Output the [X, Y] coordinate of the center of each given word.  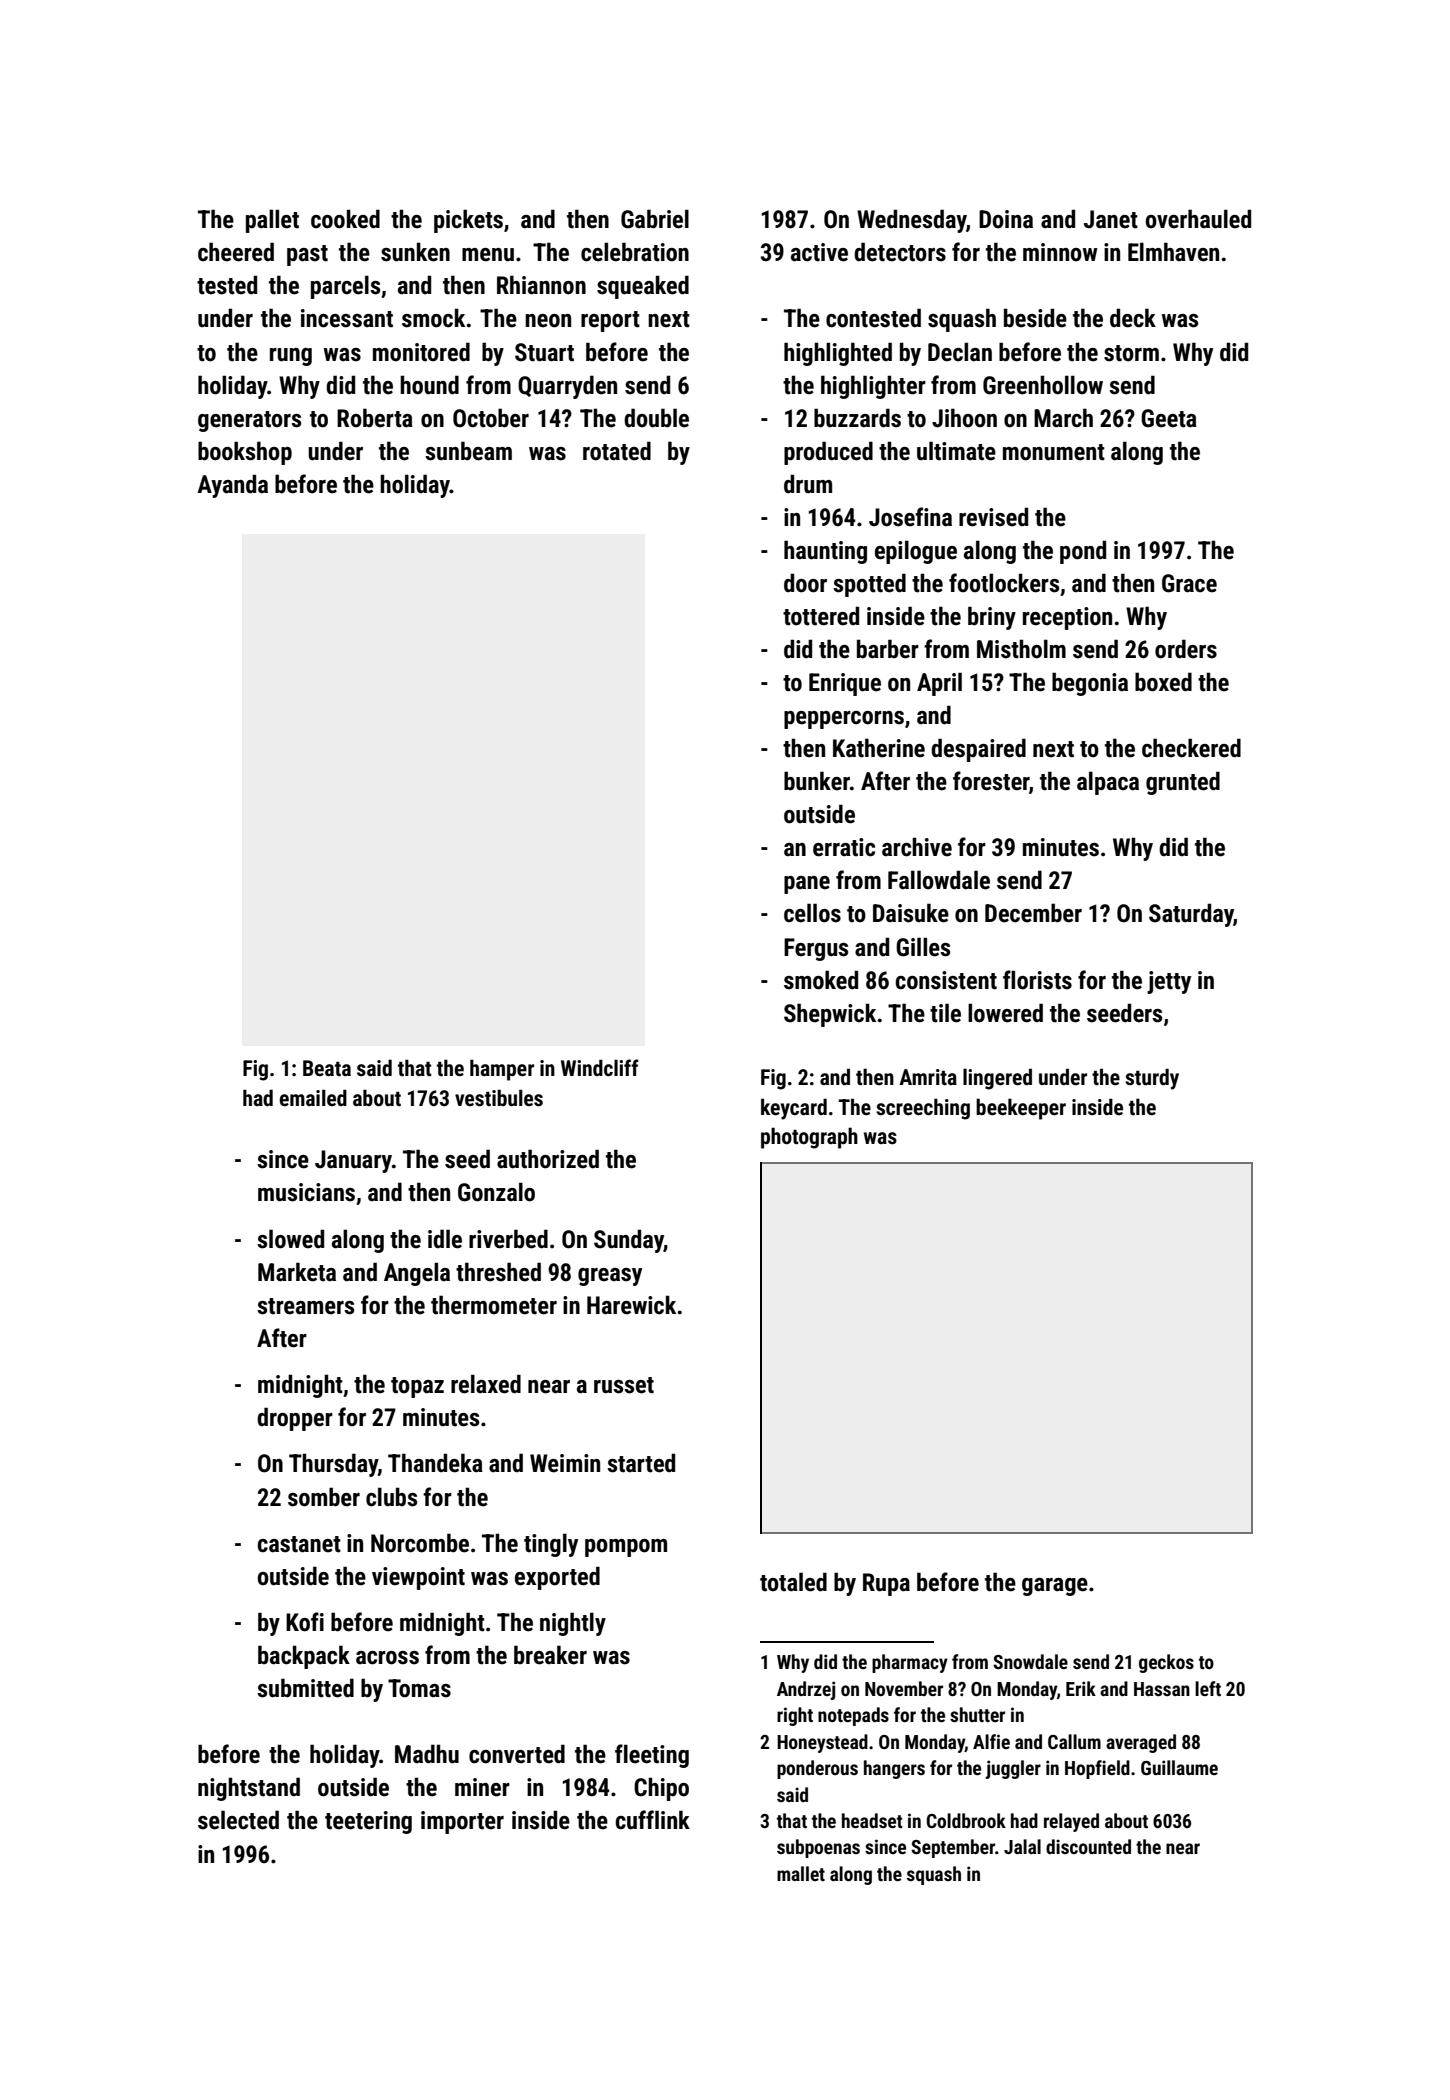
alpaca [1108, 783]
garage [1055, 1587]
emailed [313, 1097]
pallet [272, 221]
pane [807, 885]
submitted [305, 1688]
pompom [626, 1548]
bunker [817, 781]
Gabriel [655, 219]
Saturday [1191, 915]
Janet [1111, 219]
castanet [299, 1544]
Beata [327, 1068]
